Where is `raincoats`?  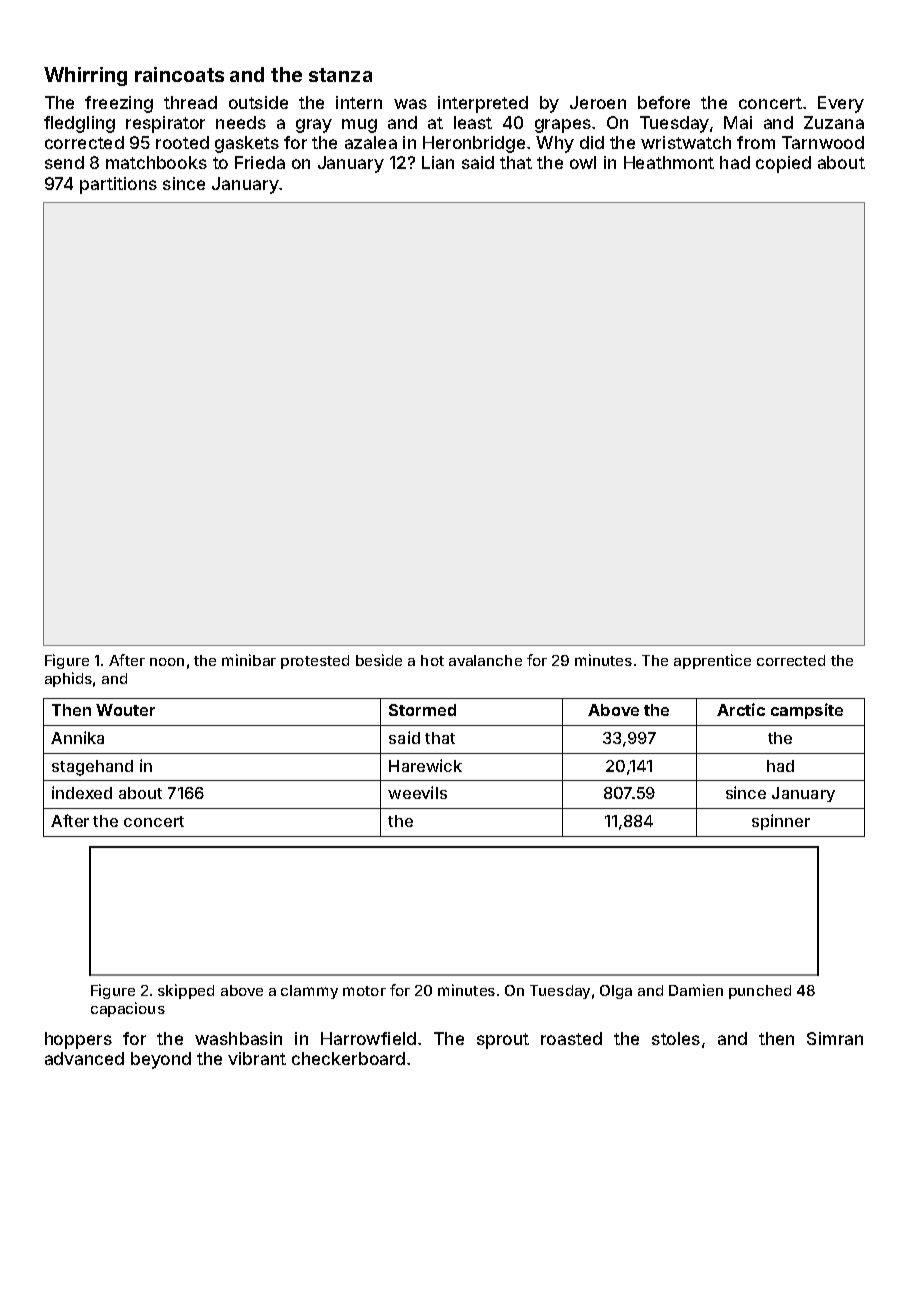
raincoats is located at coordinates (179, 74).
